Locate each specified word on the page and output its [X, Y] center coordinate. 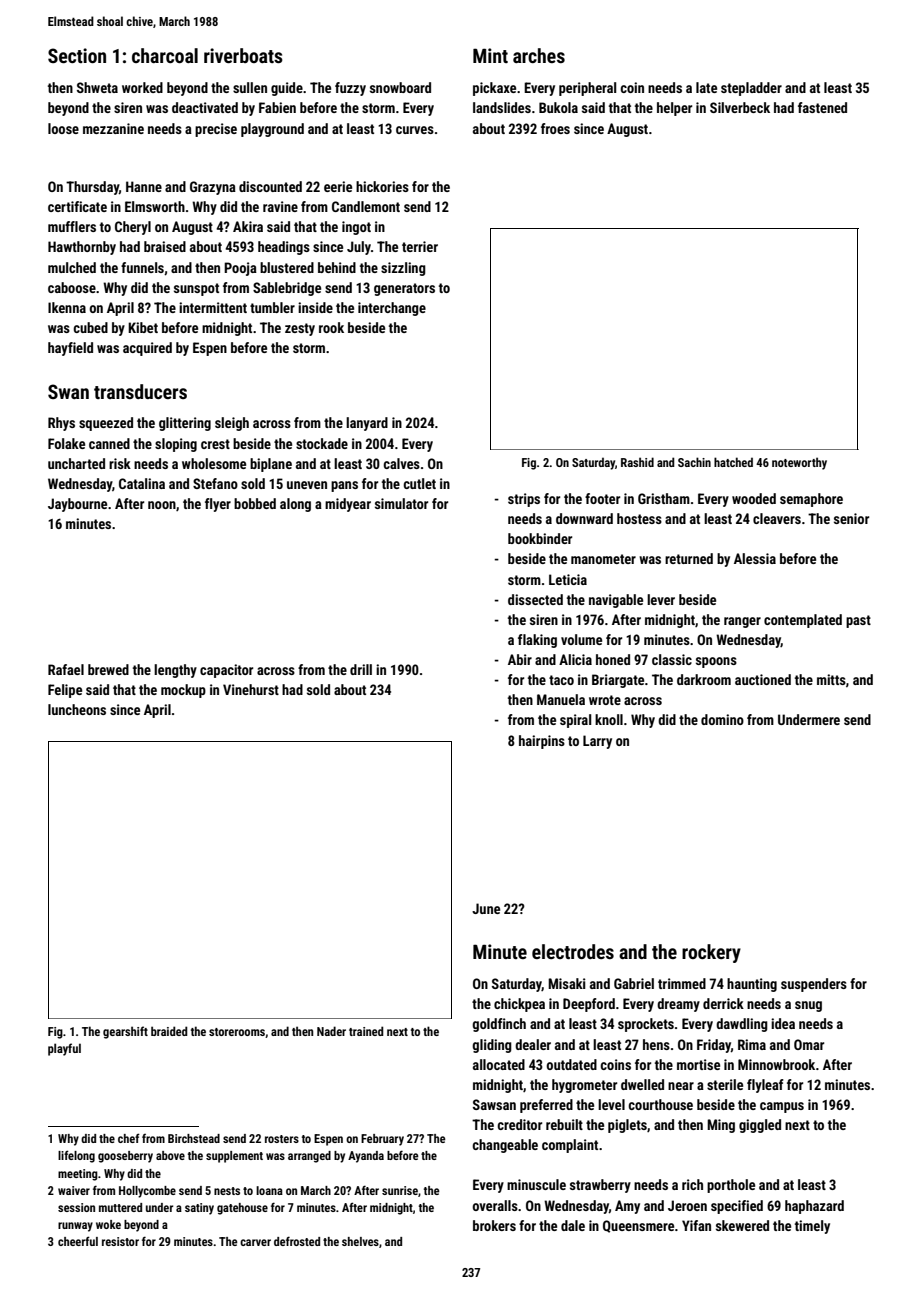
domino [722, 719]
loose [63, 128]
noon [162, 505]
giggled [760, 1126]
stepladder [751, 89]
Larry [597, 742]
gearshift [125, 1032]
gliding [492, 1046]
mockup [183, 691]
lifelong [76, 1156]
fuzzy [350, 89]
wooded [754, 498]
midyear [348, 505]
